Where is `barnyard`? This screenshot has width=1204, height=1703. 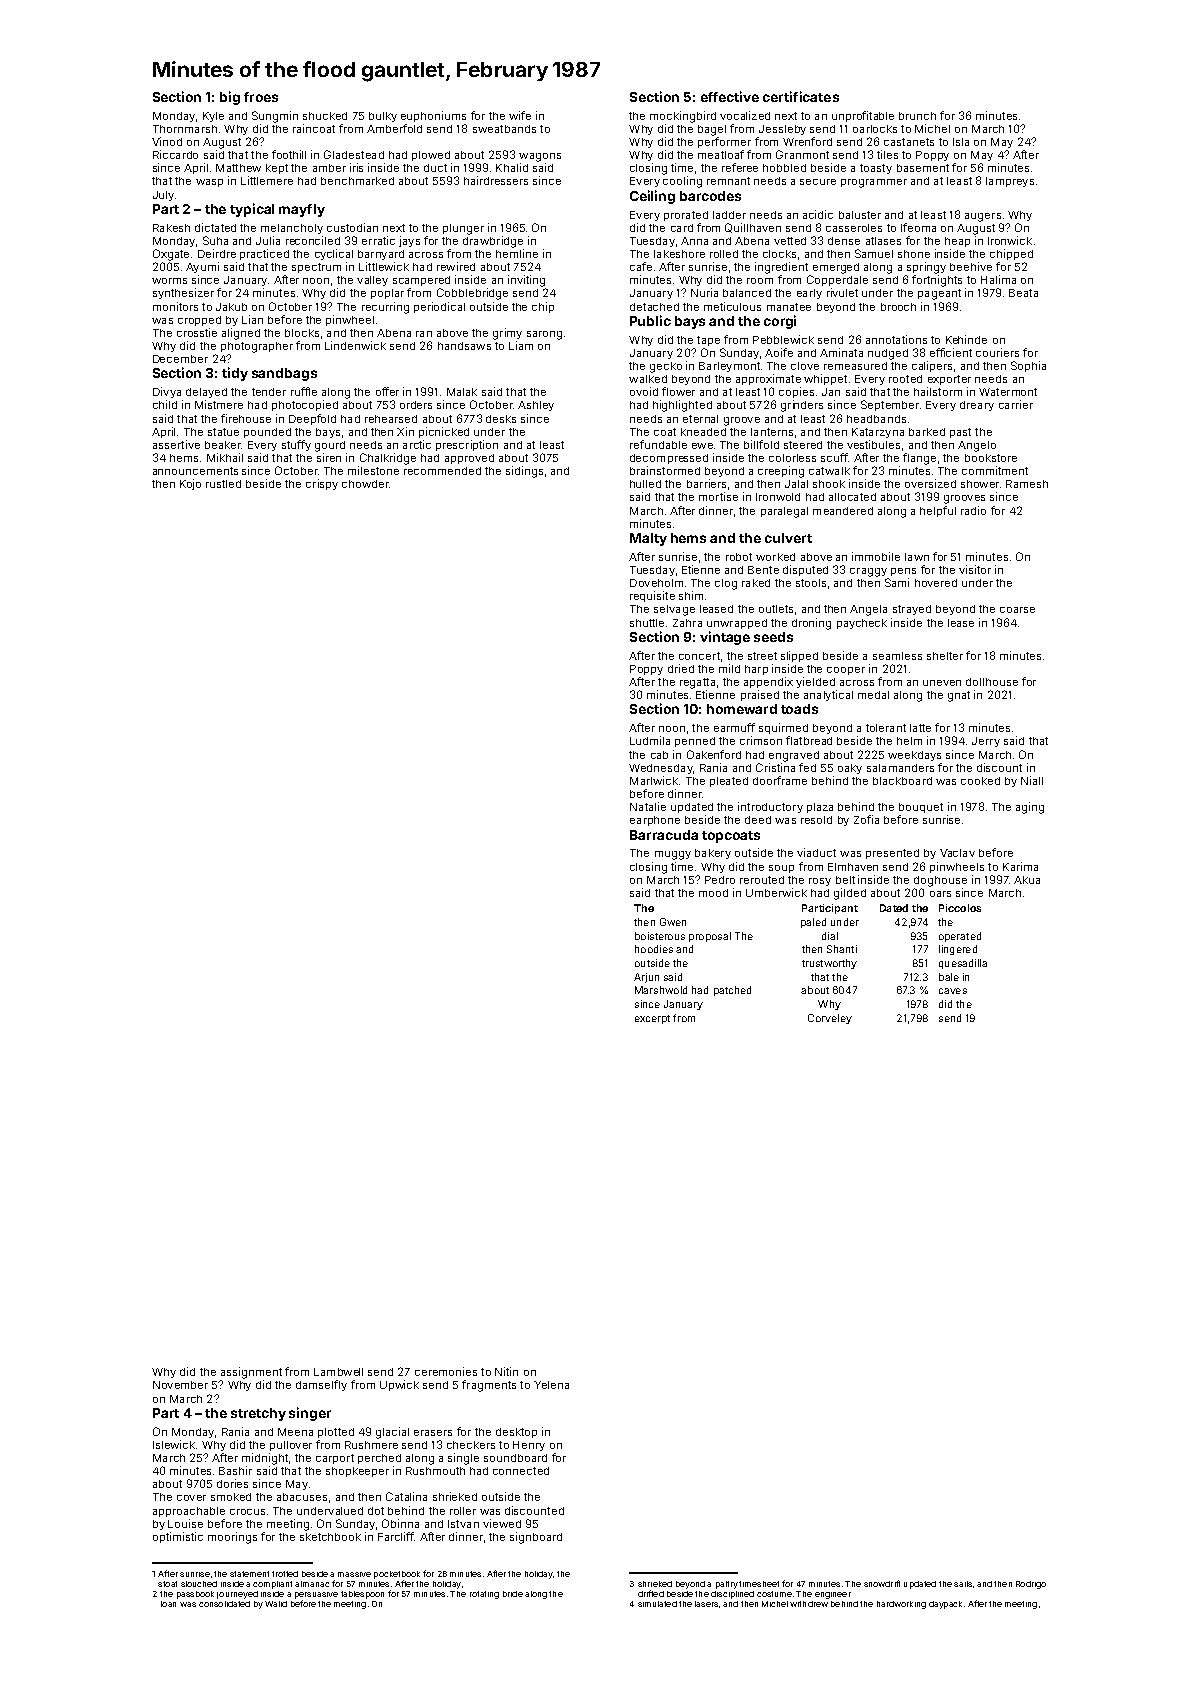 barnyard is located at coordinates (381, 255).
